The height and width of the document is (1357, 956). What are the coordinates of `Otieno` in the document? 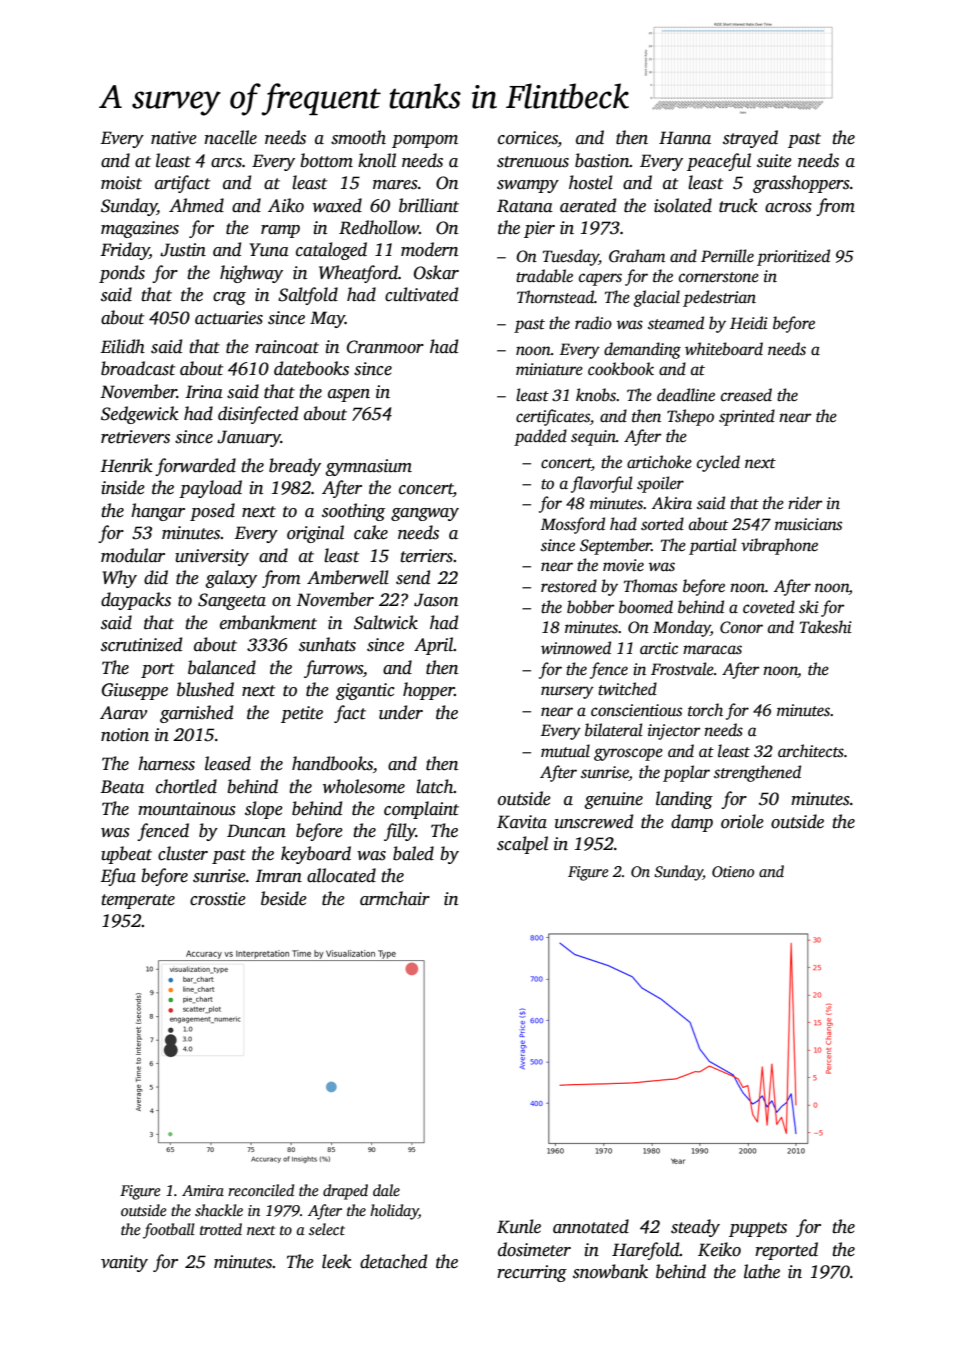 It's located at (733, 871).
